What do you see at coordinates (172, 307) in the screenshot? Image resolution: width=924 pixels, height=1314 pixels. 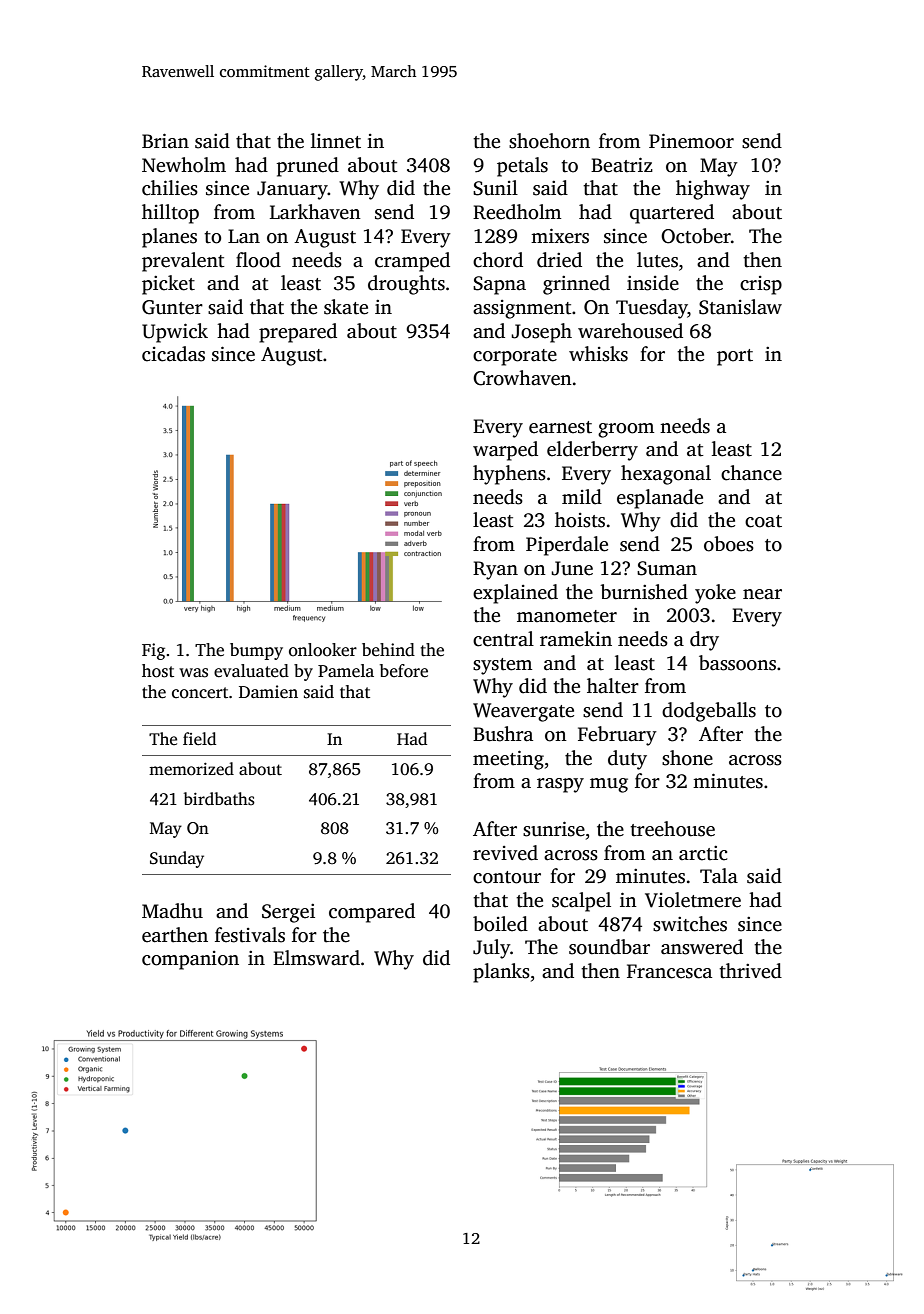 I see `Gunter` at bounding box center [172, 307].
